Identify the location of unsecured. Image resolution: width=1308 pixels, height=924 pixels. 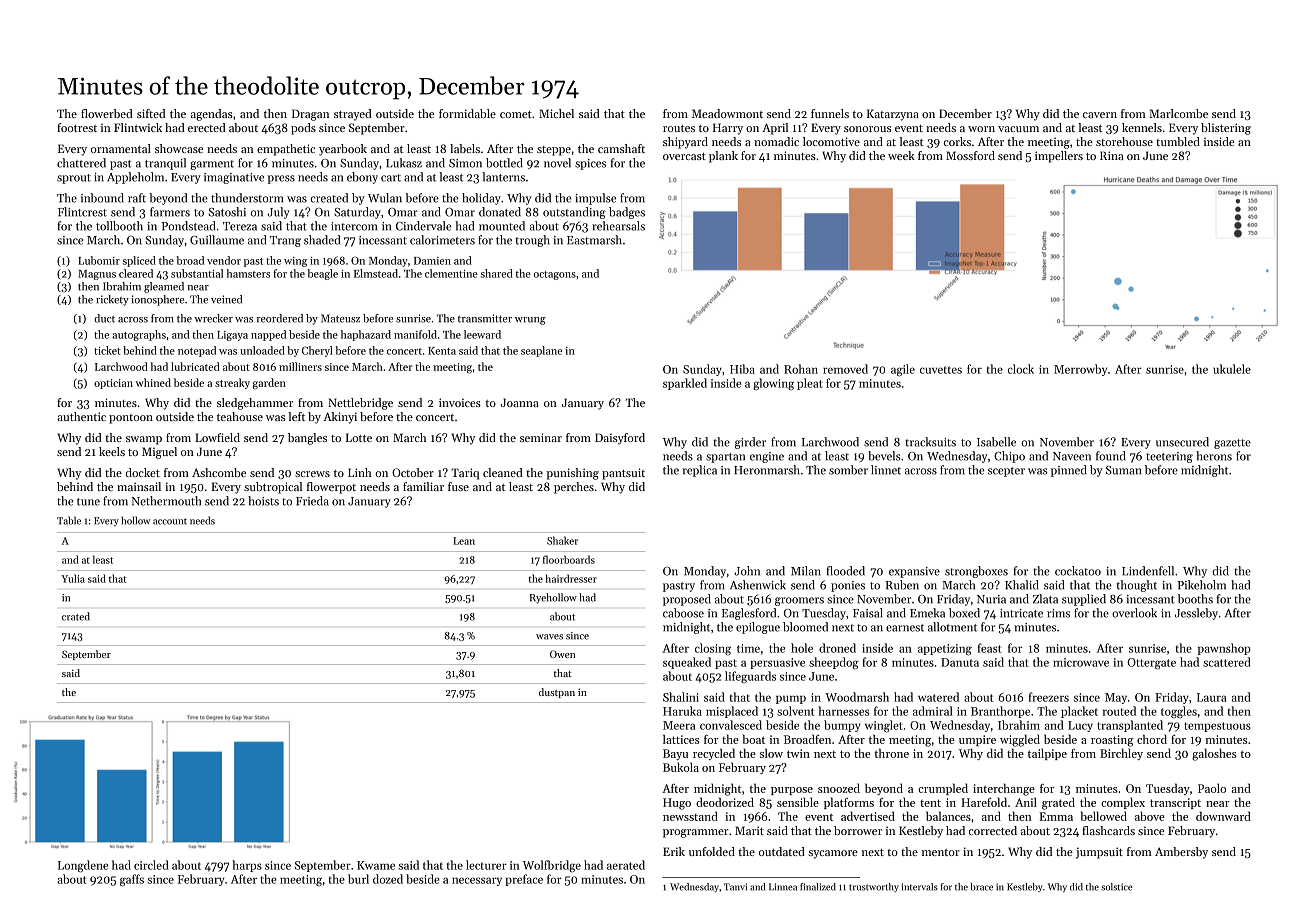
(1182, 442).
